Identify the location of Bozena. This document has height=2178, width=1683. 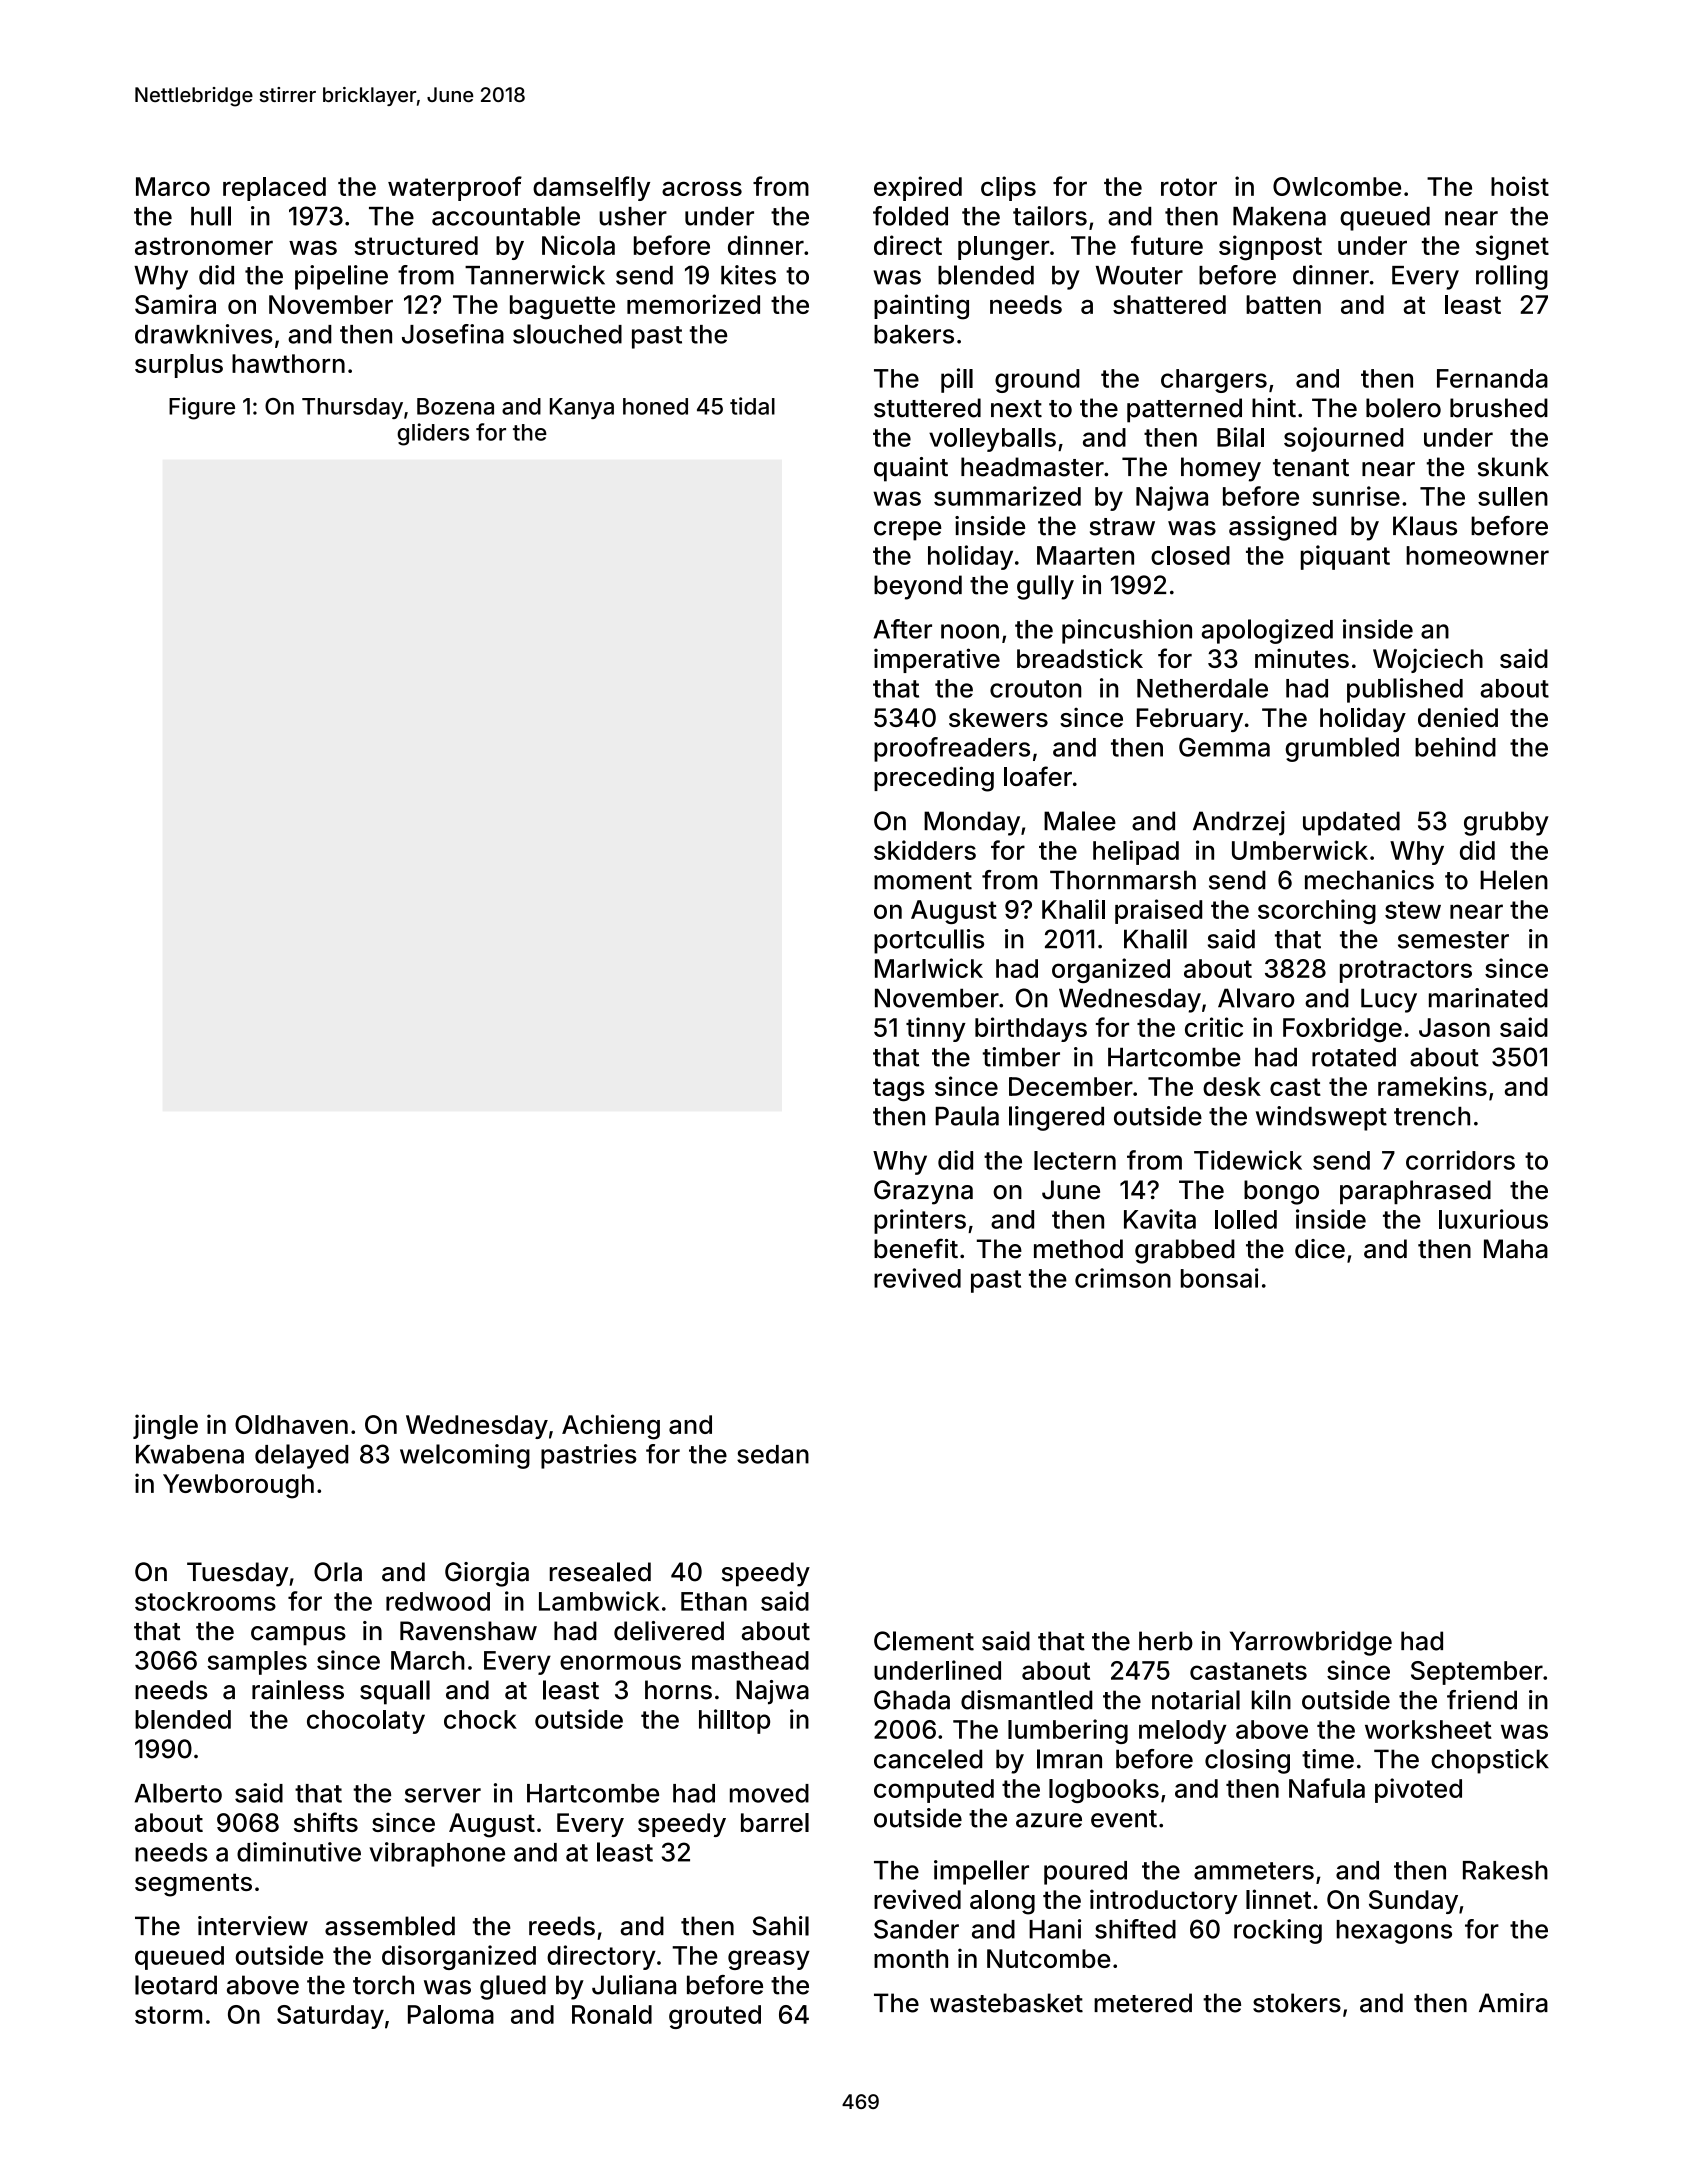
(455, 406).
